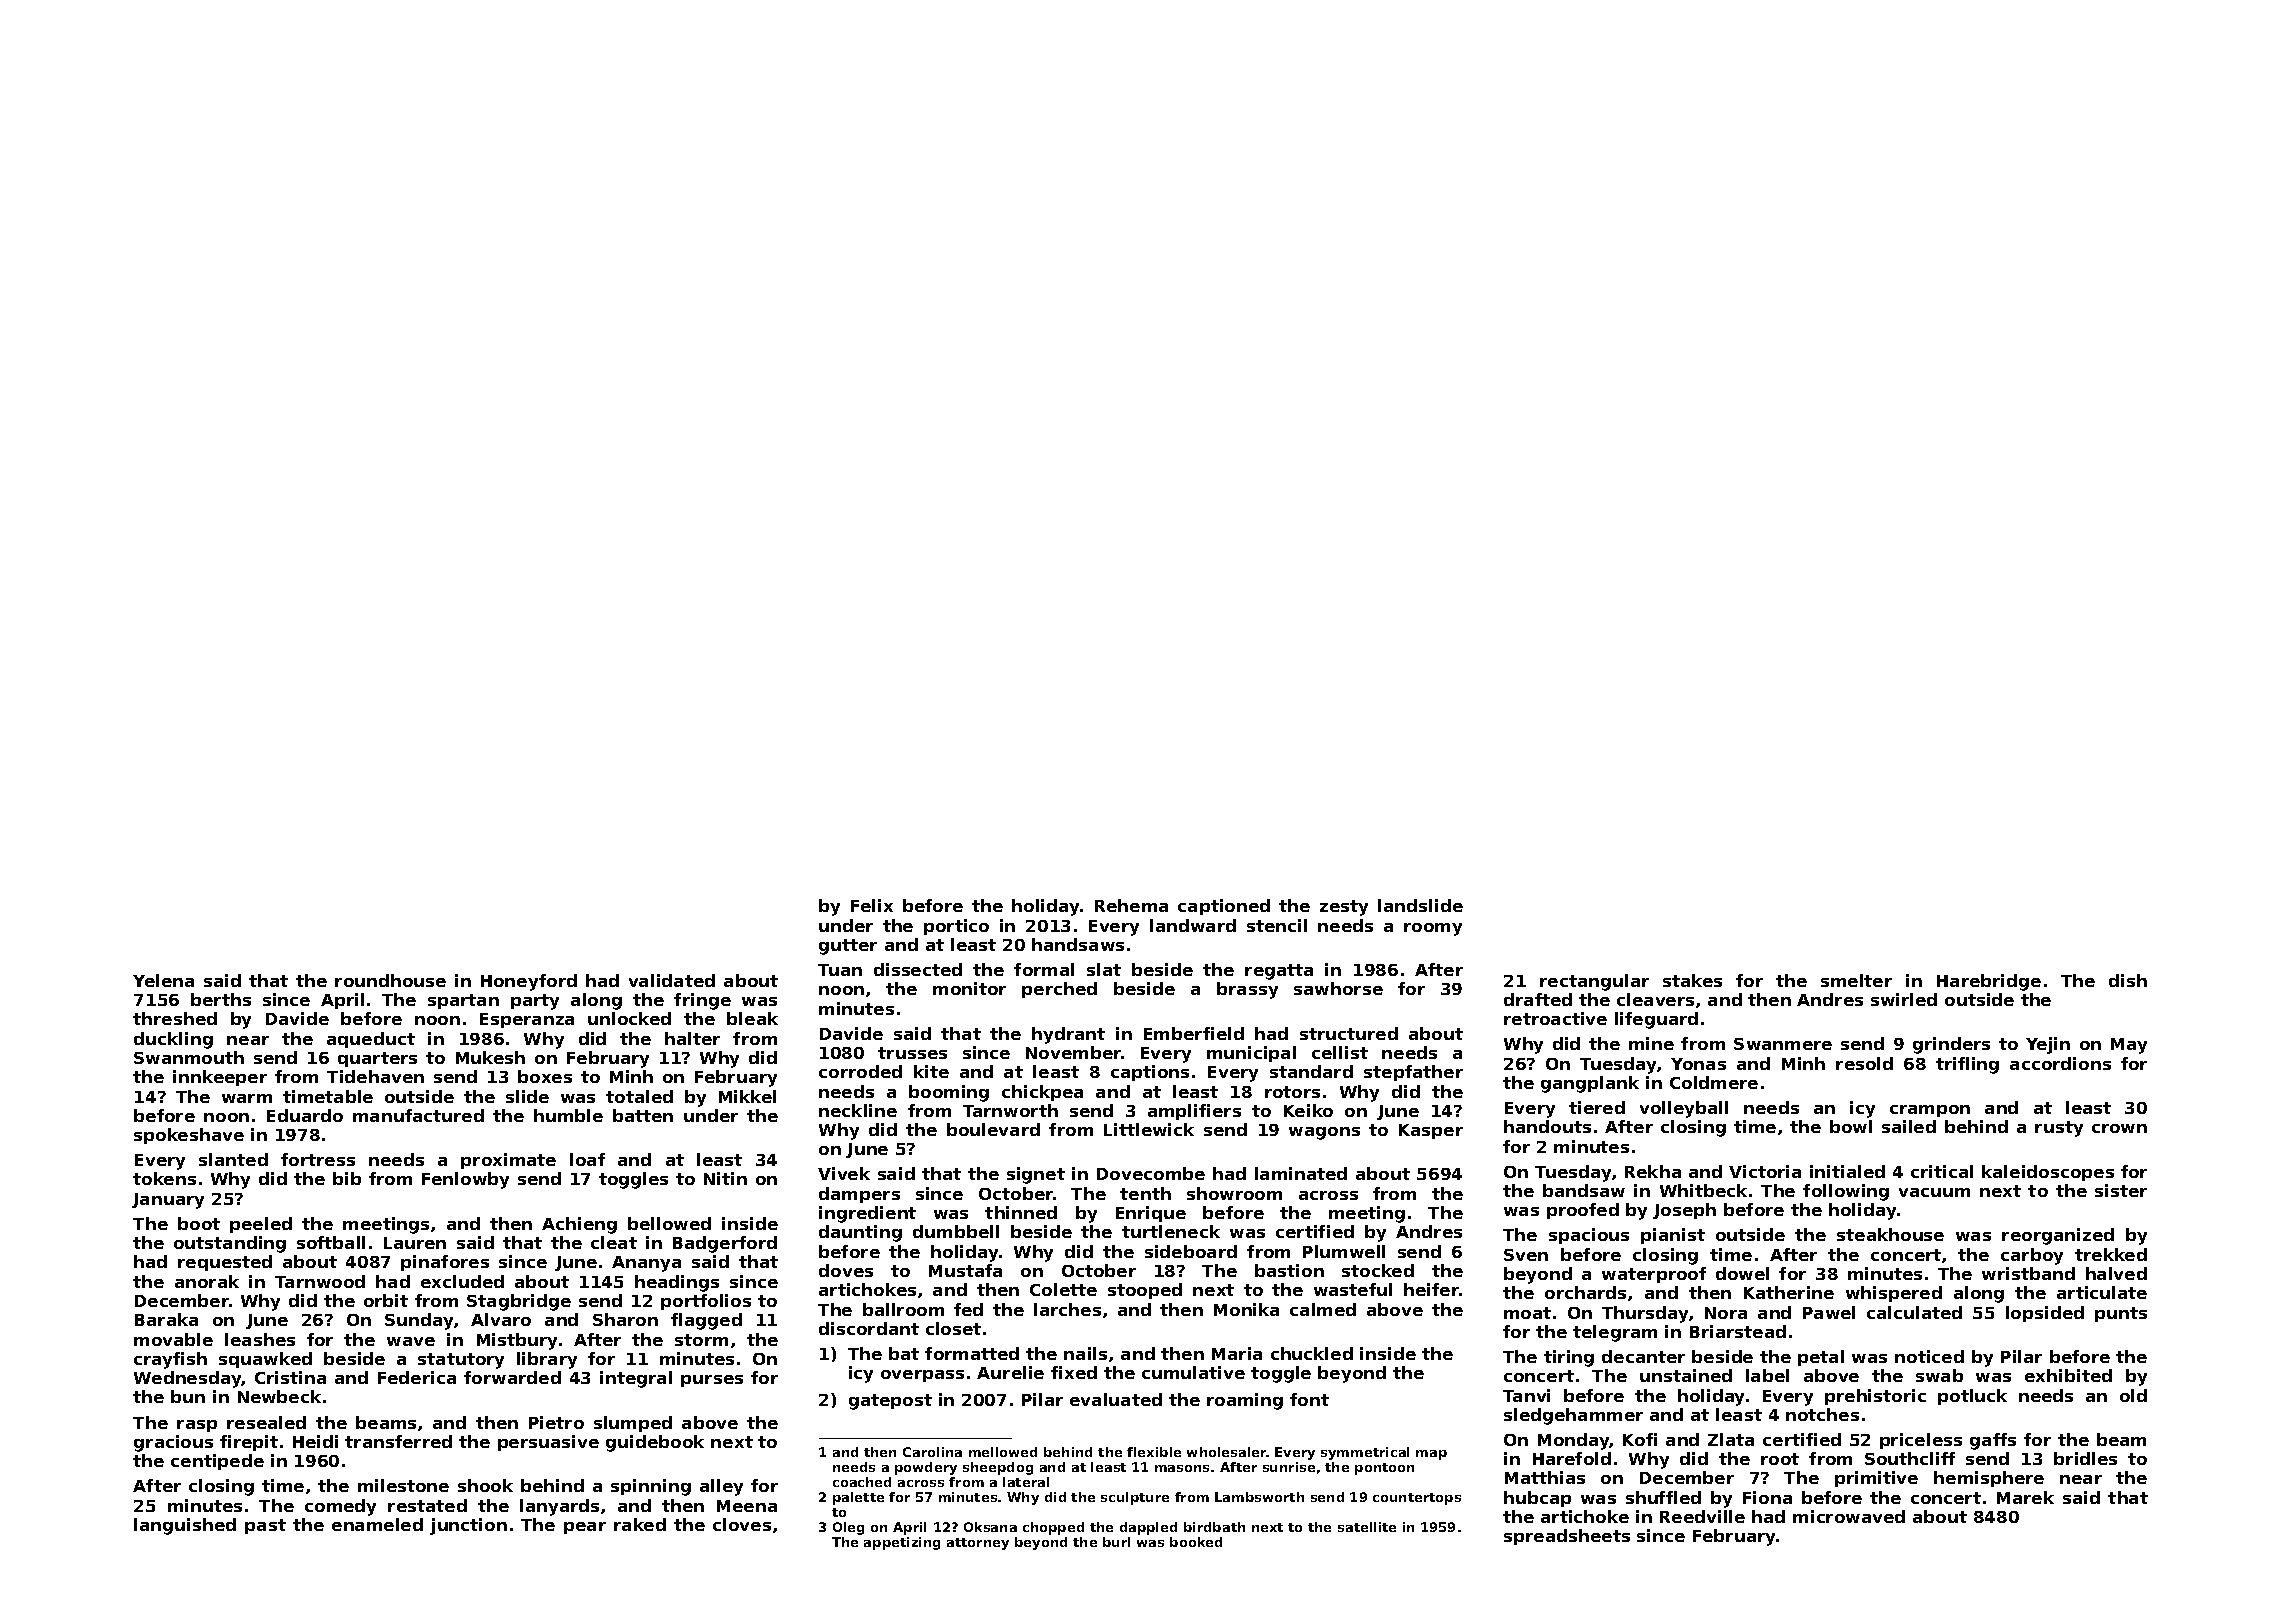 The image size is (2282, 1614). What do you see at coordinates (1151, 1173) in the screenshot?
I see `Dovecombe` at bounding box center [1151, 1173].
